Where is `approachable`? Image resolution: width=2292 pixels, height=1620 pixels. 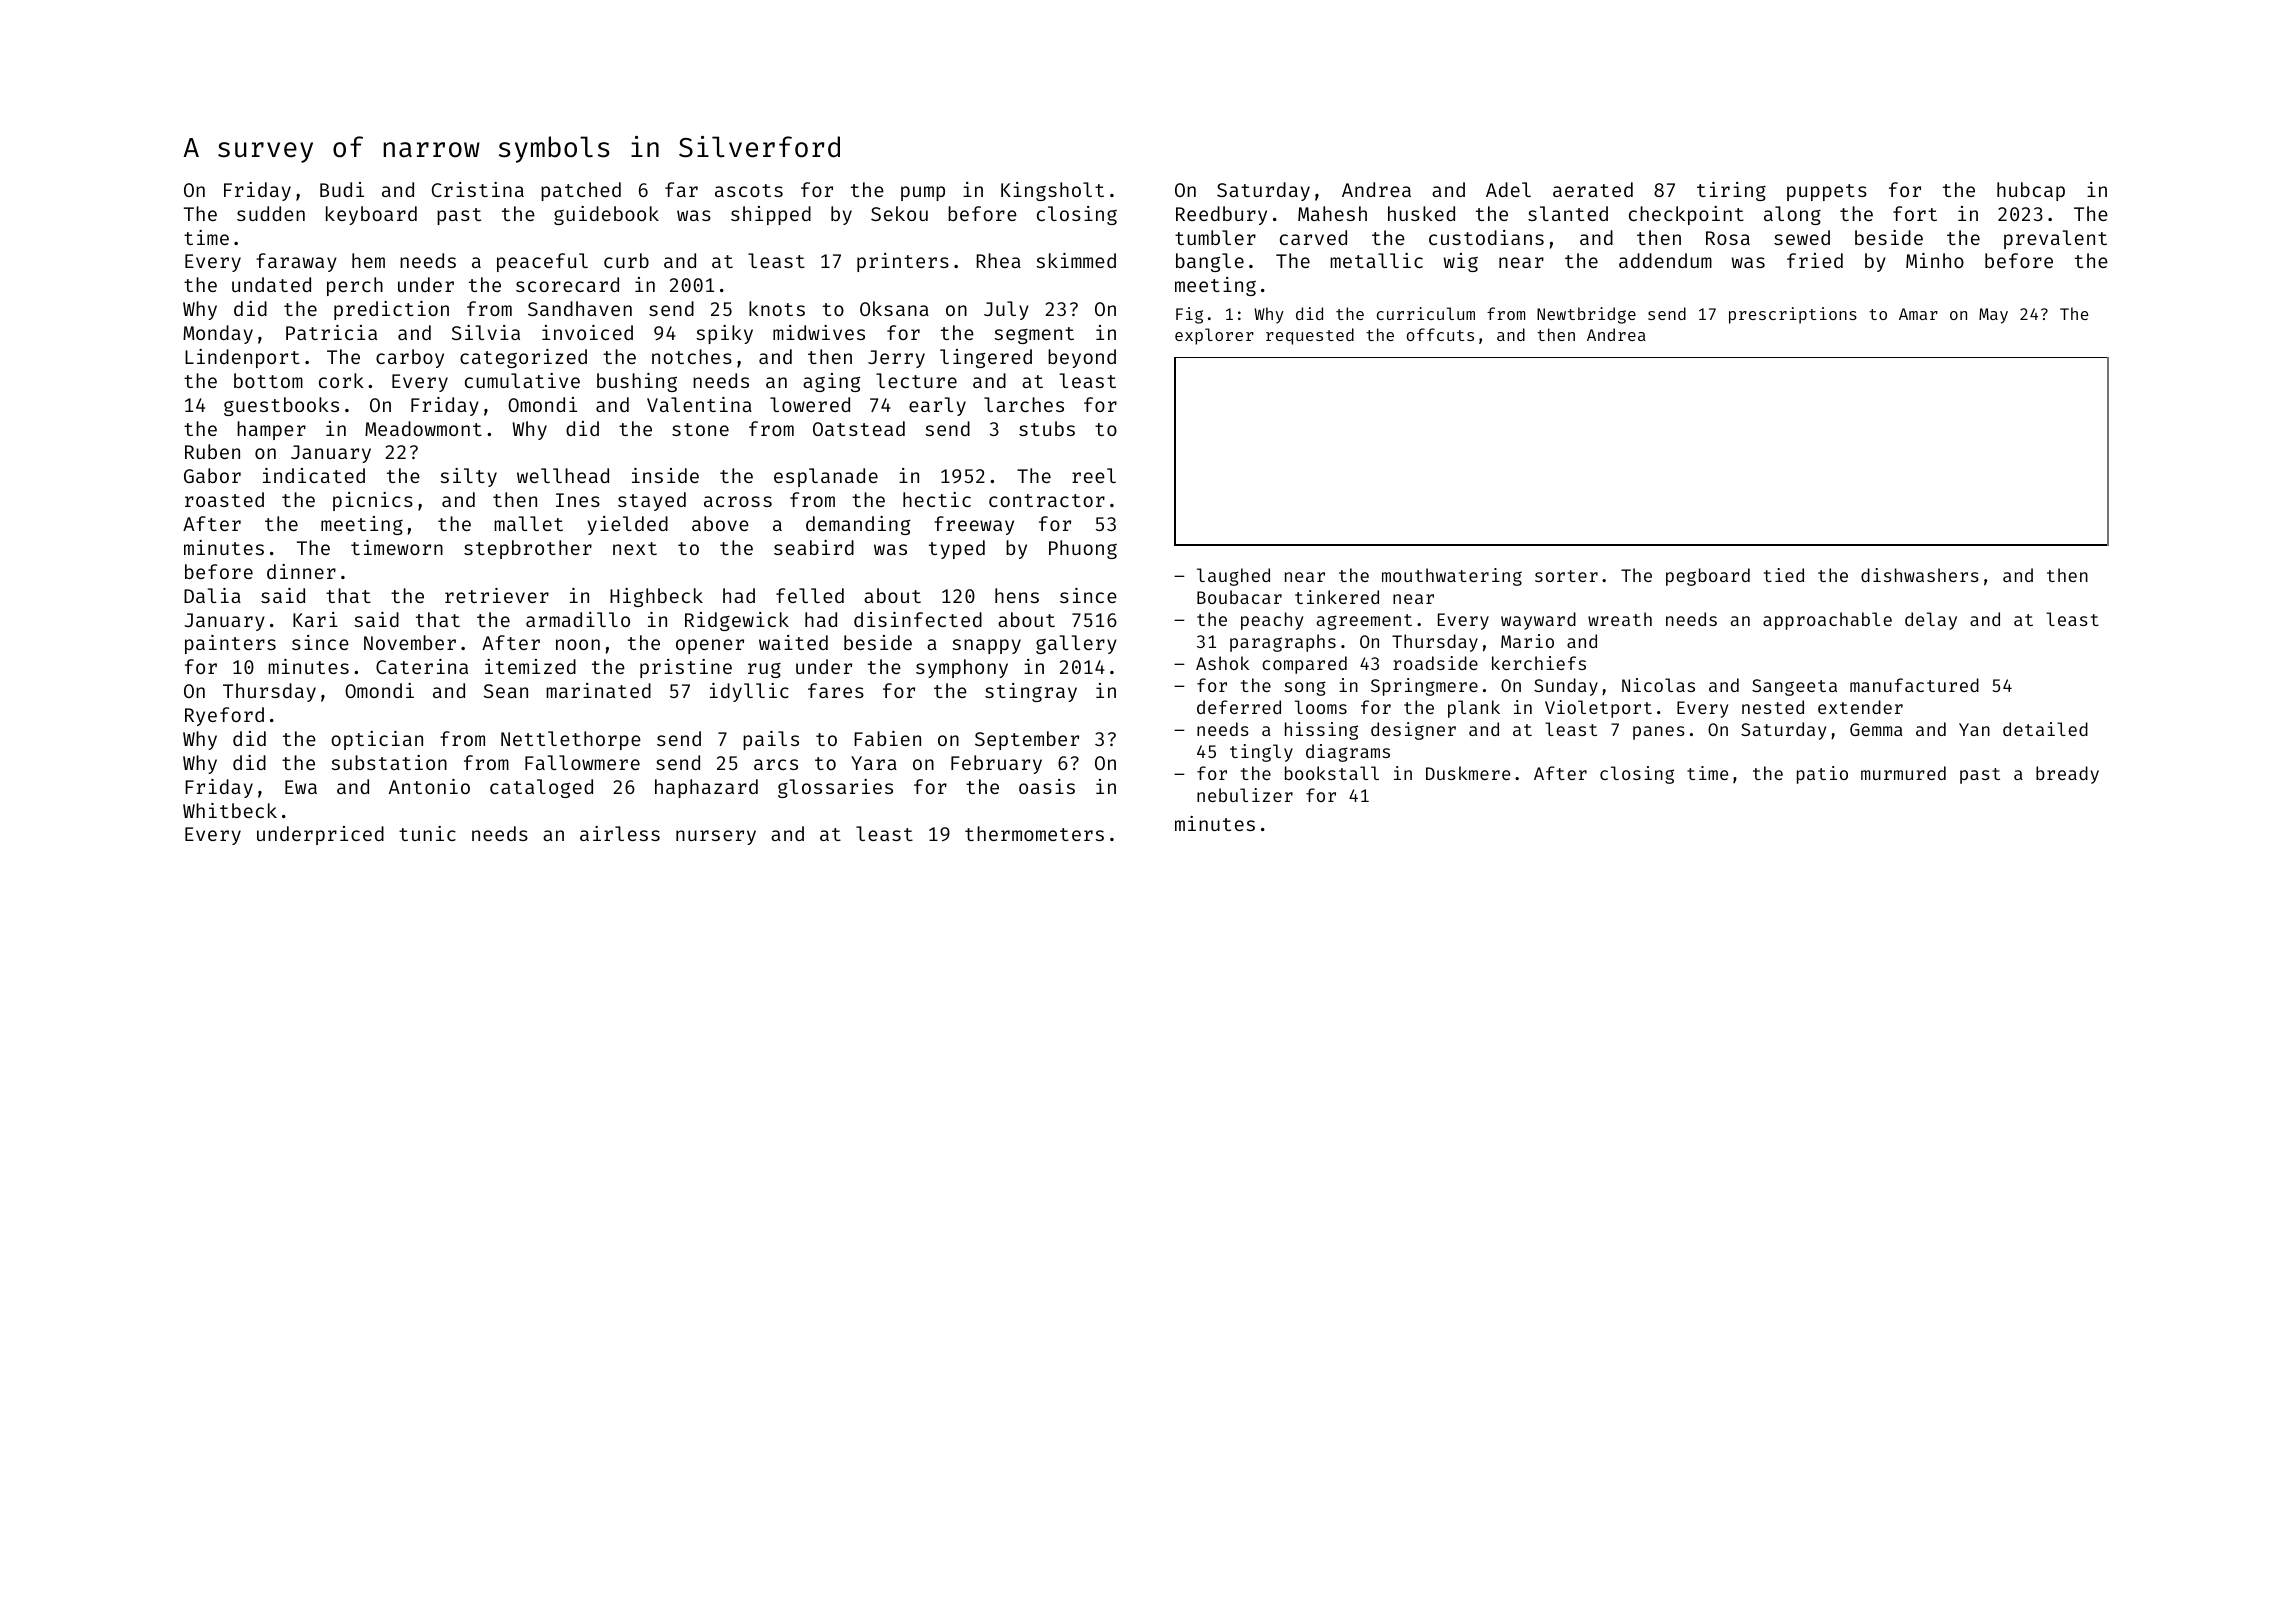
approachable is located at coordinates (1827, 621).
